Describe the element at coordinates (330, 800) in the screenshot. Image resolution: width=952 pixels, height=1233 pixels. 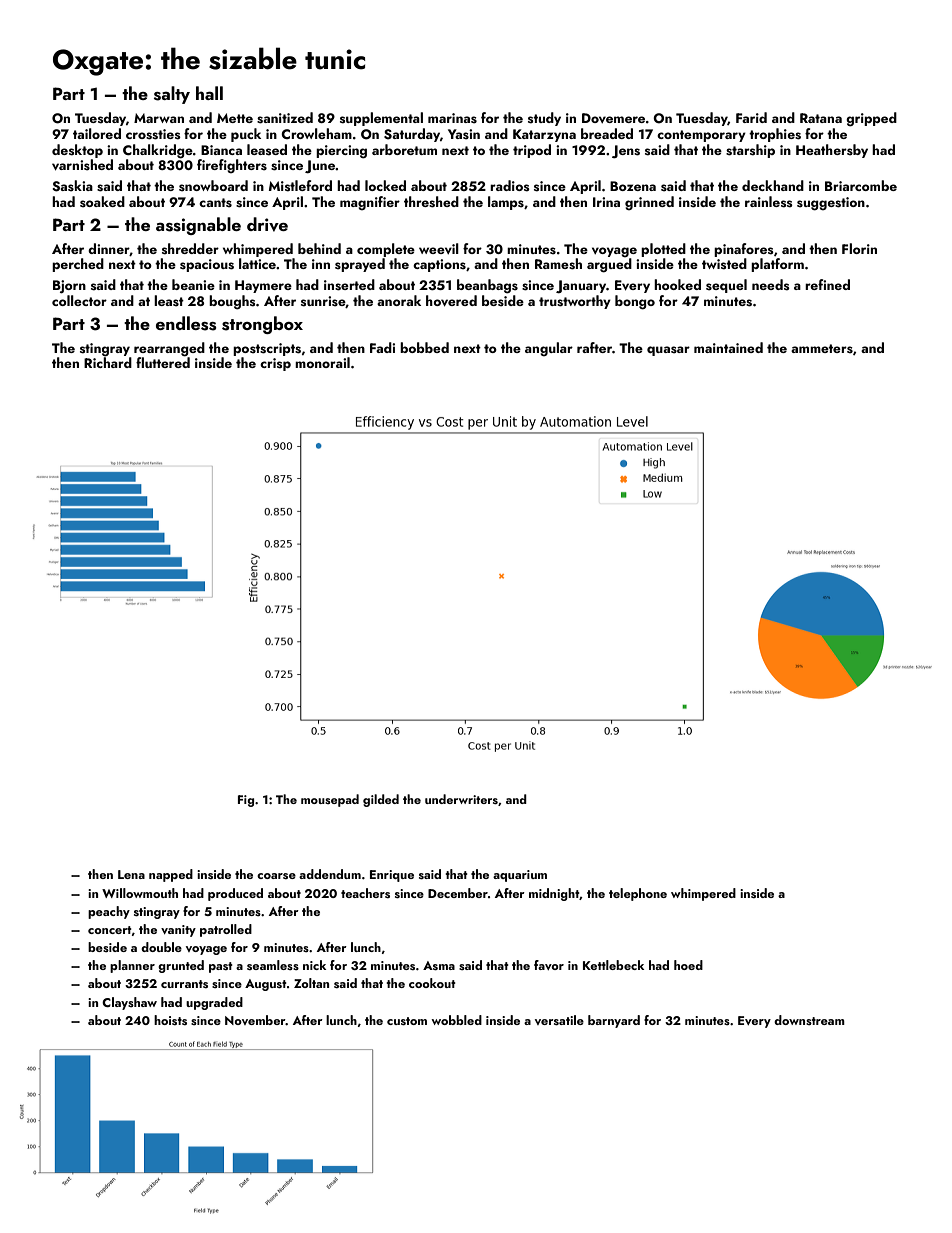
I see `mousepad` at that location.
